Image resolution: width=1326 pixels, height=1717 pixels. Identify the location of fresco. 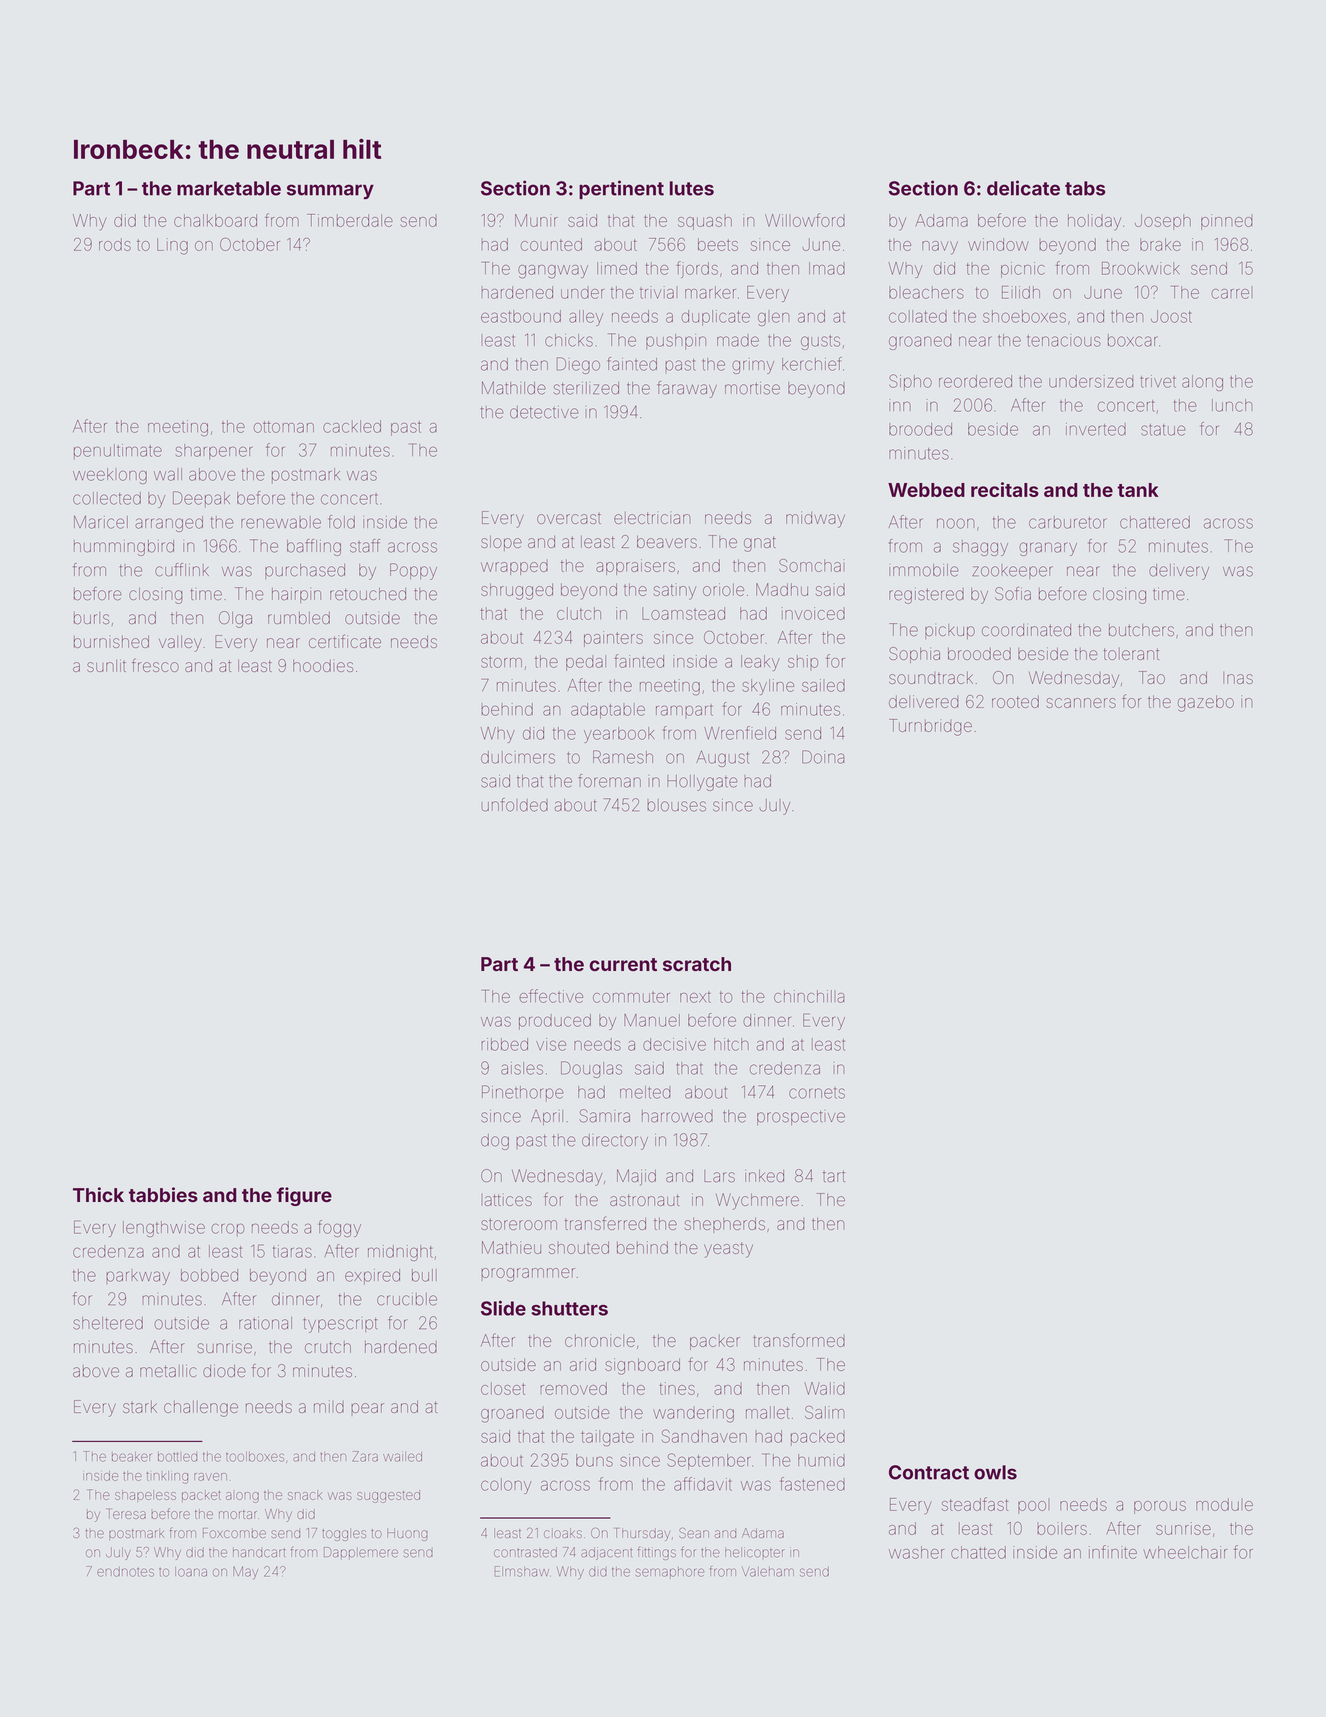
(155, 665).
